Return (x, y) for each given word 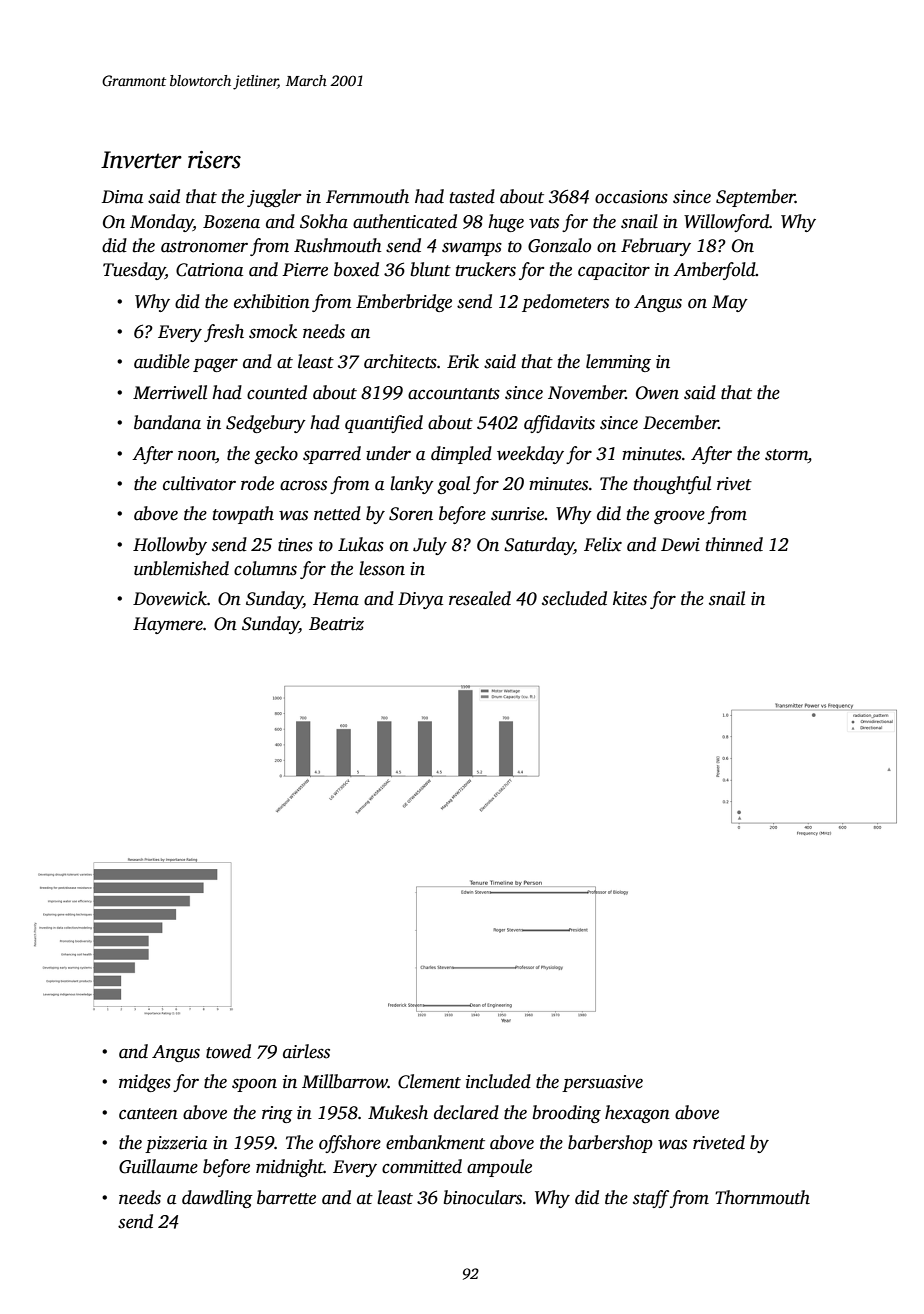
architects (400, 361)
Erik (463, 361)
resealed (480, 598)
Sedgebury (266, 424)
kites (630, 598)
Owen (657, 393)
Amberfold (714, 271)
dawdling (217, 1199)
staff (651, 1199)
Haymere (168, 625)
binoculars (483, 1197)
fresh (224, 333)
